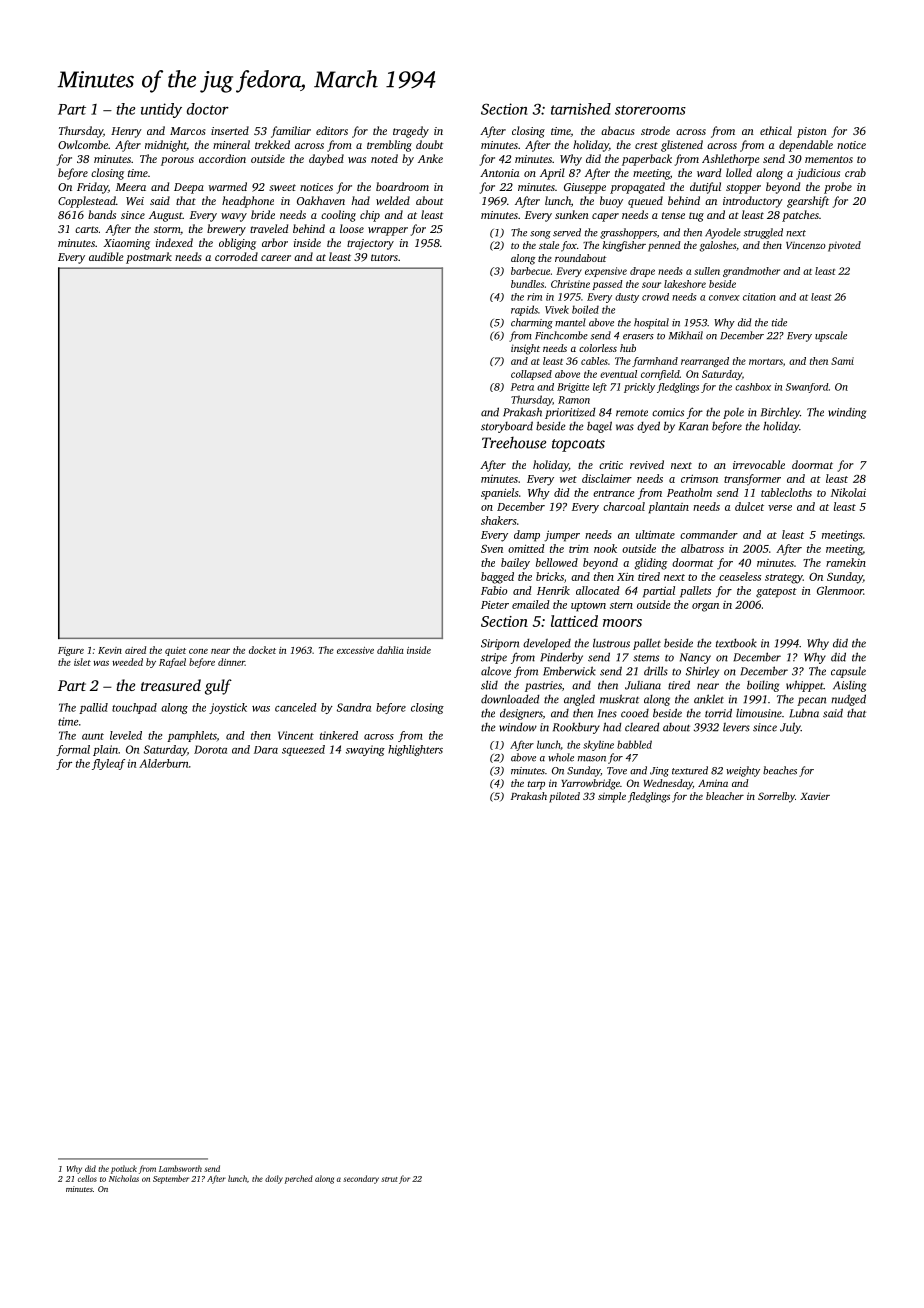  I want to click on Xavier, so click(815, 796).
